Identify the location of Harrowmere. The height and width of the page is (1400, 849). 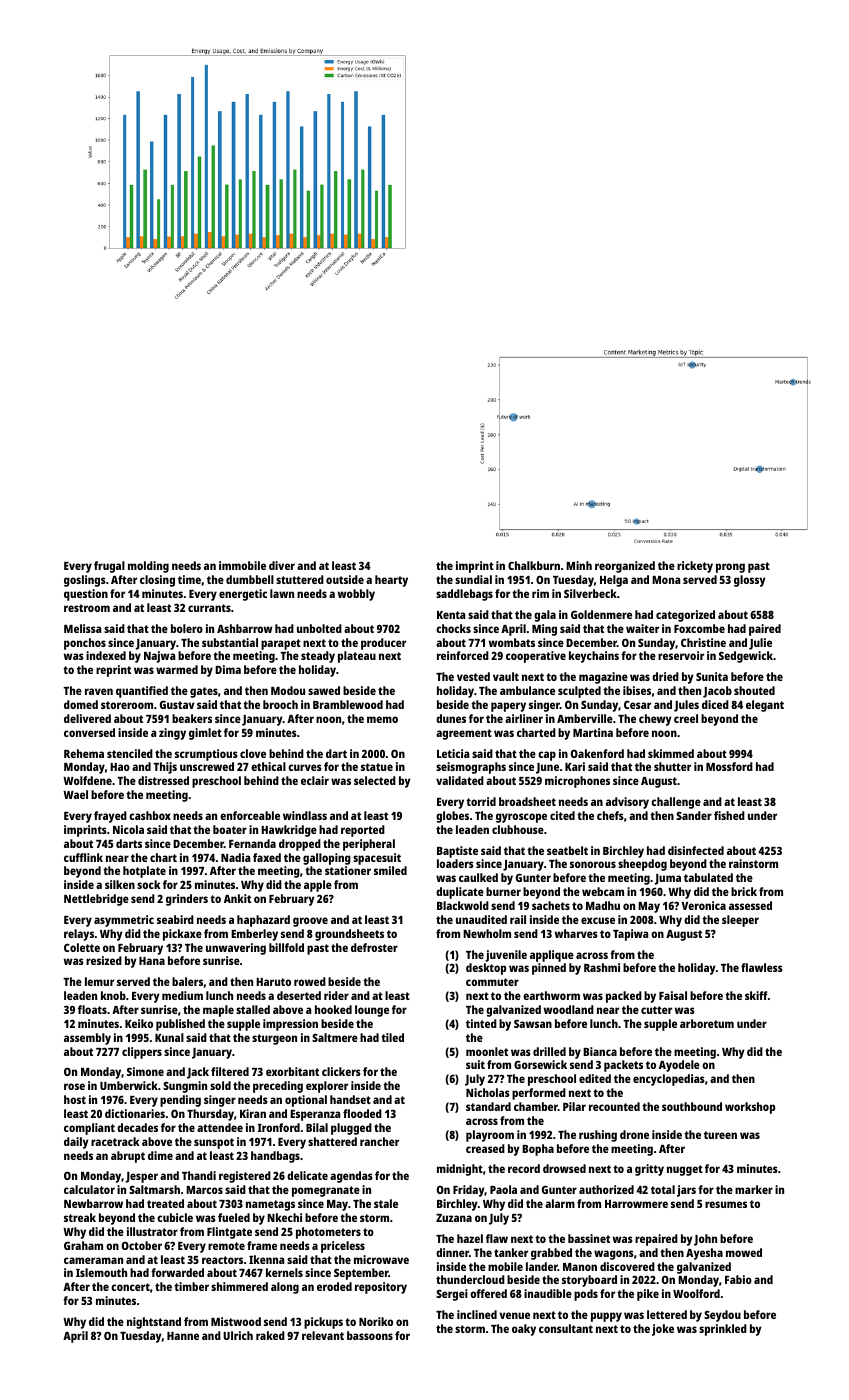
(636, 1204).
